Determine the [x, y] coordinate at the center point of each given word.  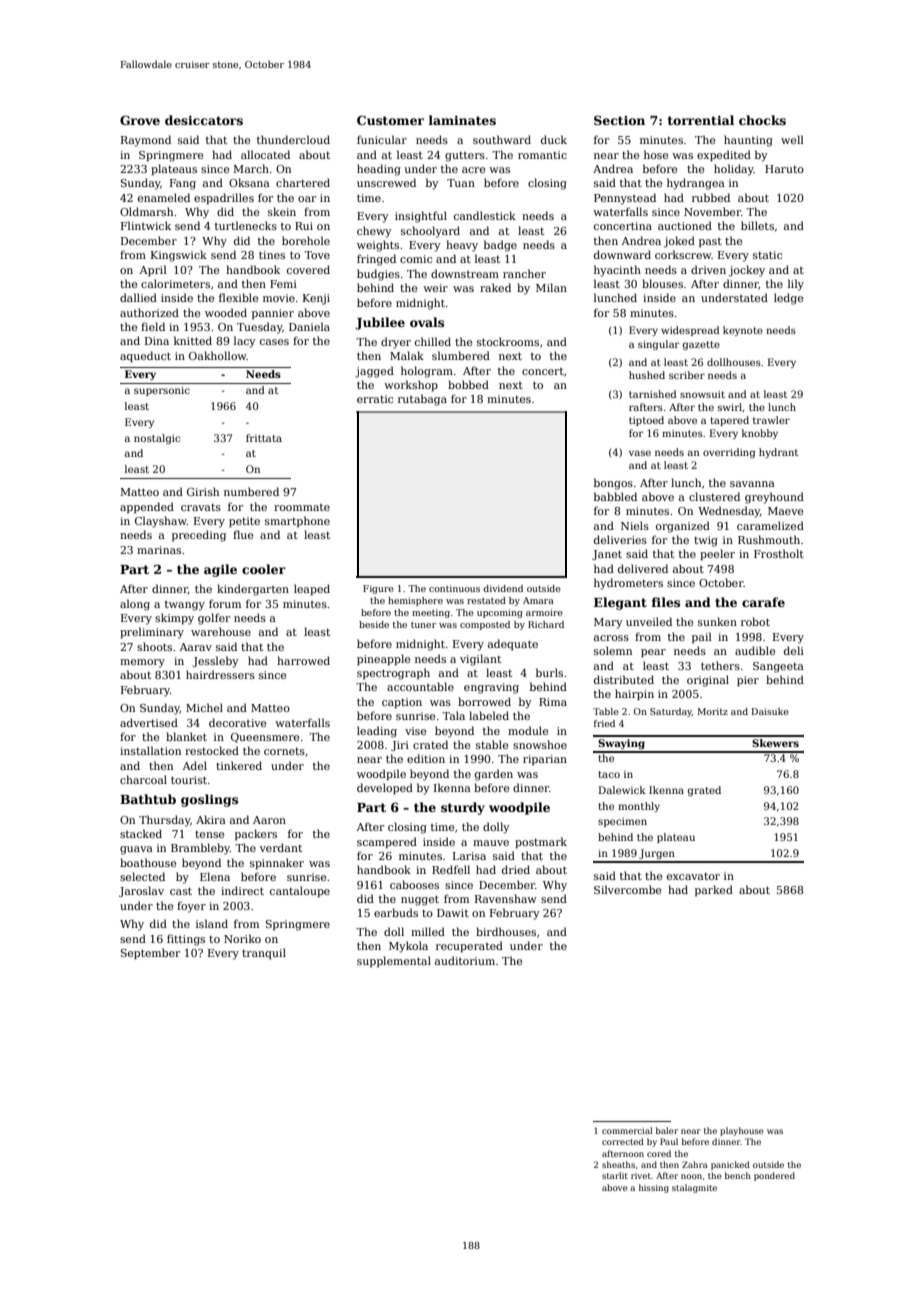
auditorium [465, 960]
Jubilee [380, 323]
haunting [748, 141]
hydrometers [628, 584]
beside [374, 624]
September [150, 953]
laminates [462, 120]
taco [609, 774]
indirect [242, 890]
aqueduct [145, 356]
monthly [639, 807]
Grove [140, 120]
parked [714, 890]
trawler [771, 420]
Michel [204, 707]
